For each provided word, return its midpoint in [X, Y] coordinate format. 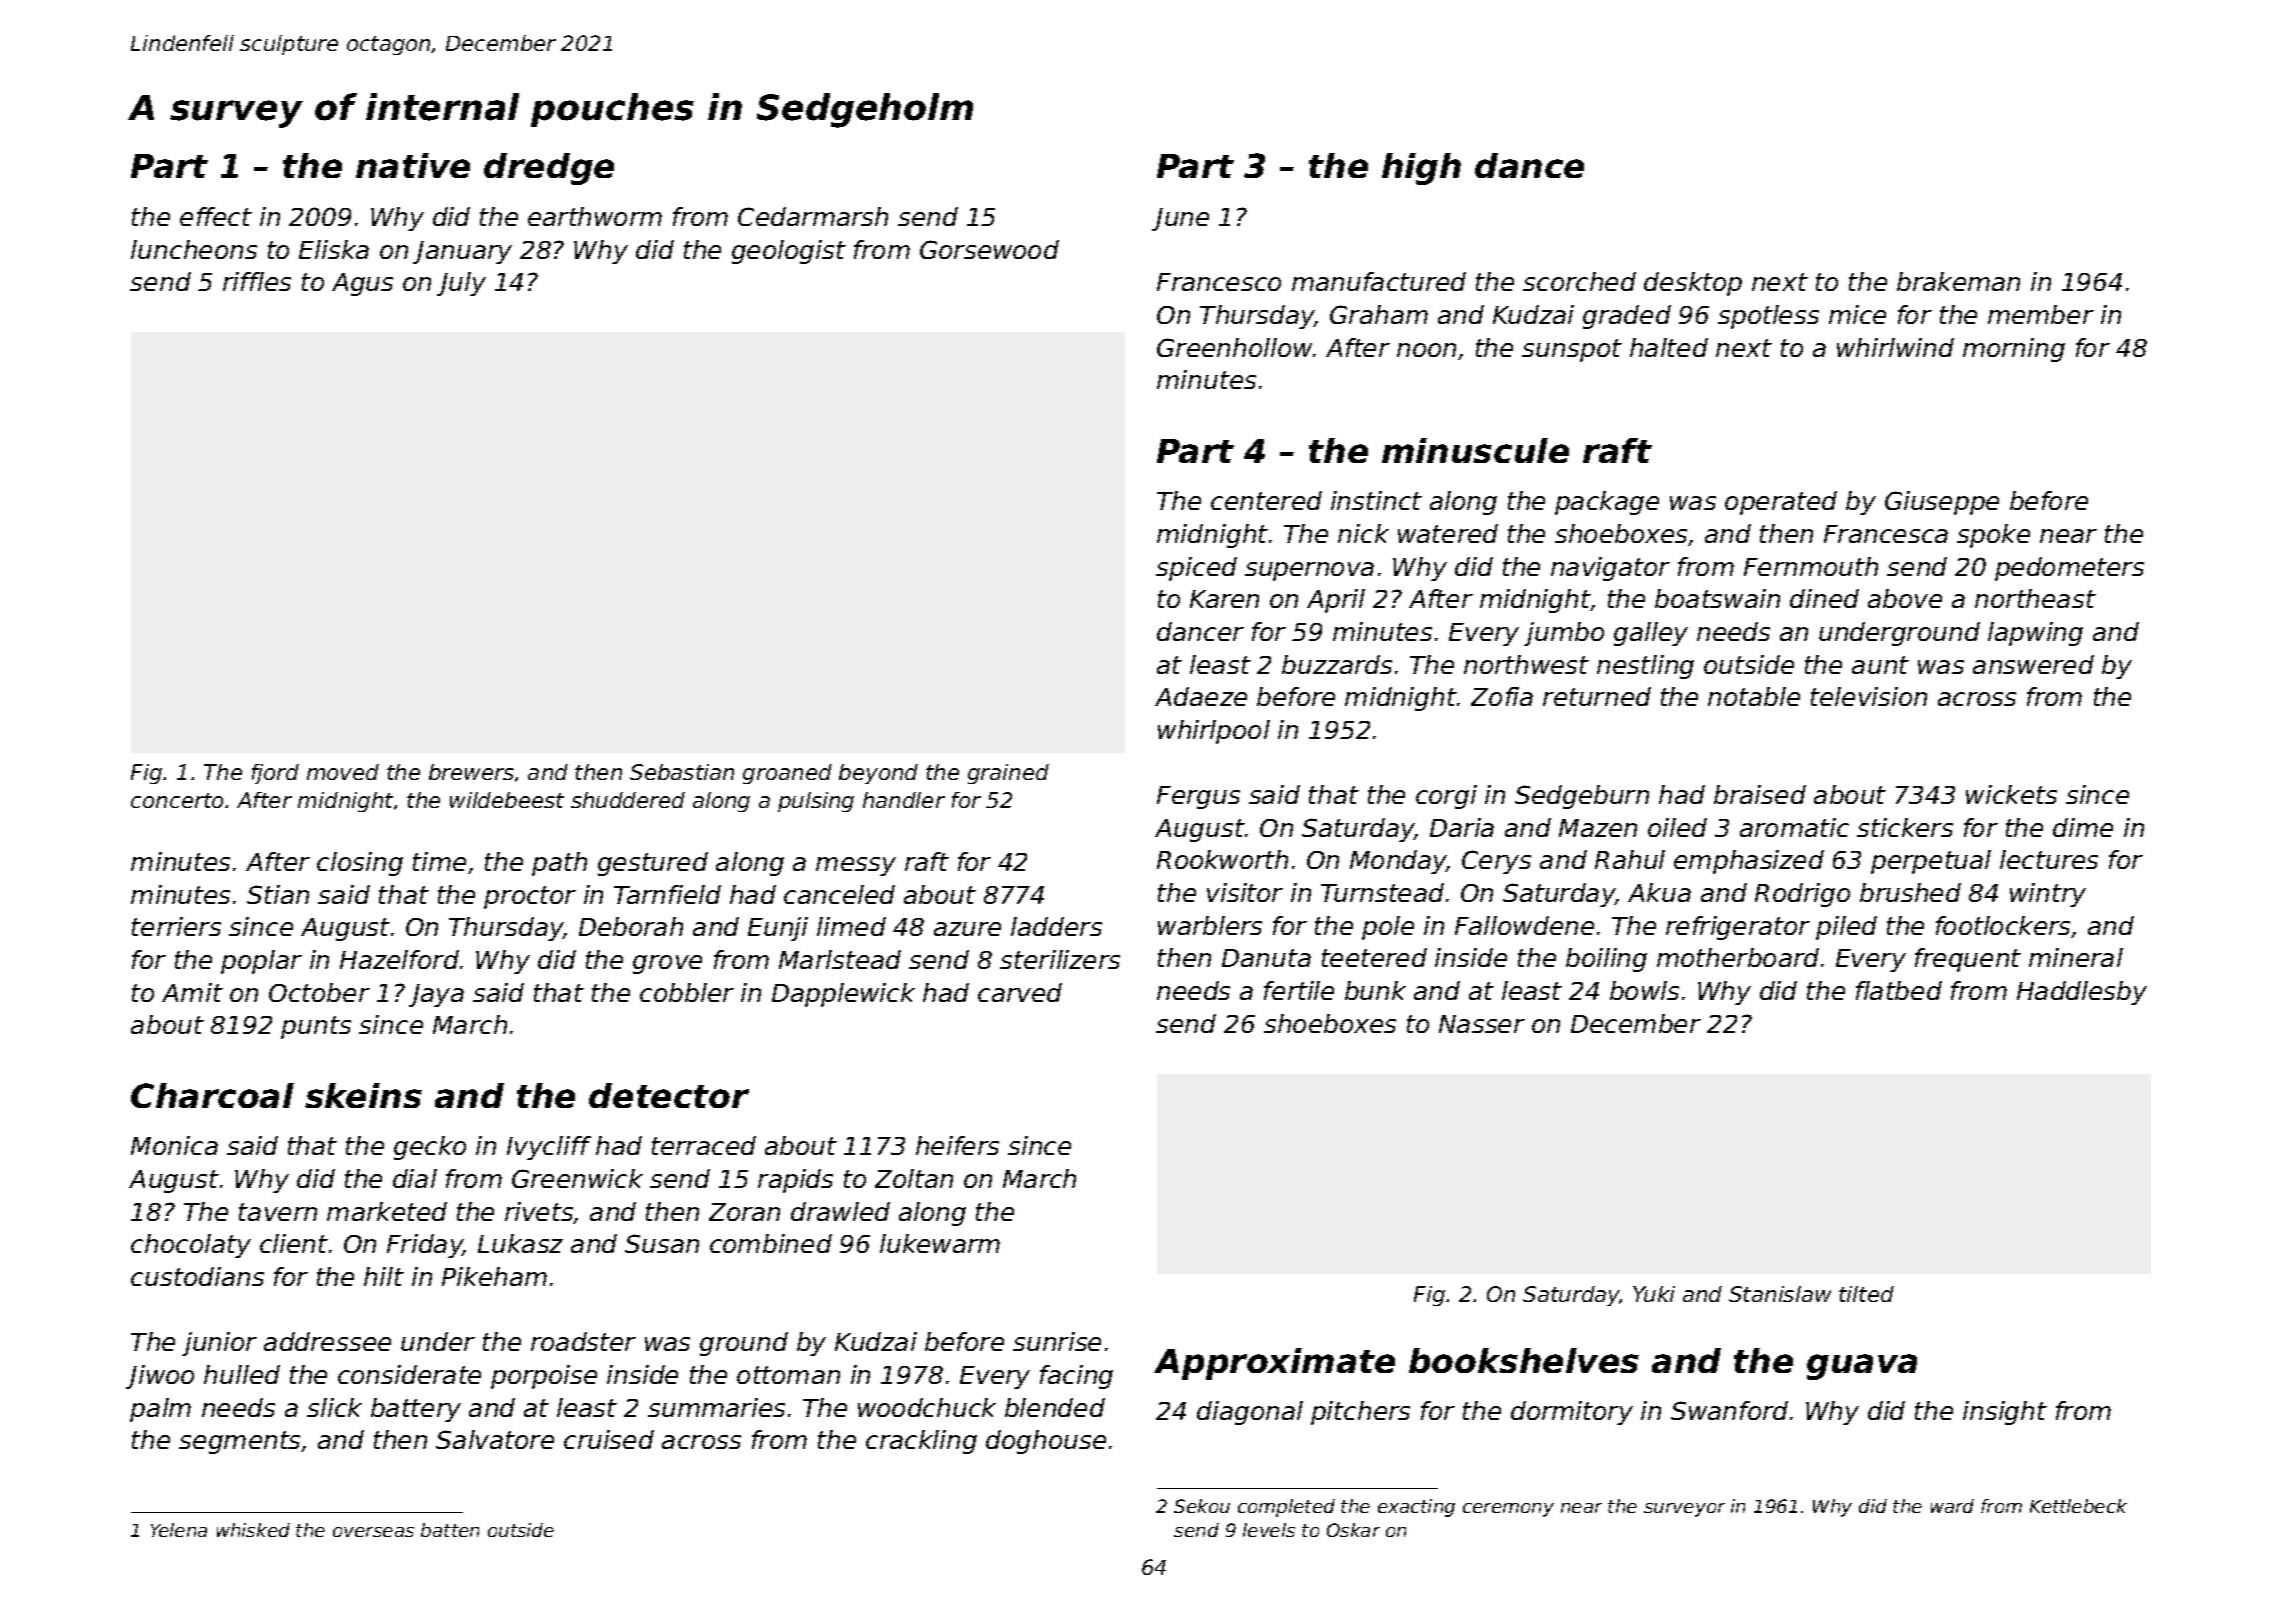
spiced [1196, 569]
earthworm [595, 216]
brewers [471, 772]
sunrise [1057, 1341]
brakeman [1958, 281]
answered [2033, 664]
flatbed [1899, 990]
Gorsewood [989, 249]
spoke [1993, 536]
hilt [384, 1276]
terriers [176, 926]
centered [1266, 500]
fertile [1299, 990]
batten [450, 1530]
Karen [1224, 599]
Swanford [1729, 1410]
